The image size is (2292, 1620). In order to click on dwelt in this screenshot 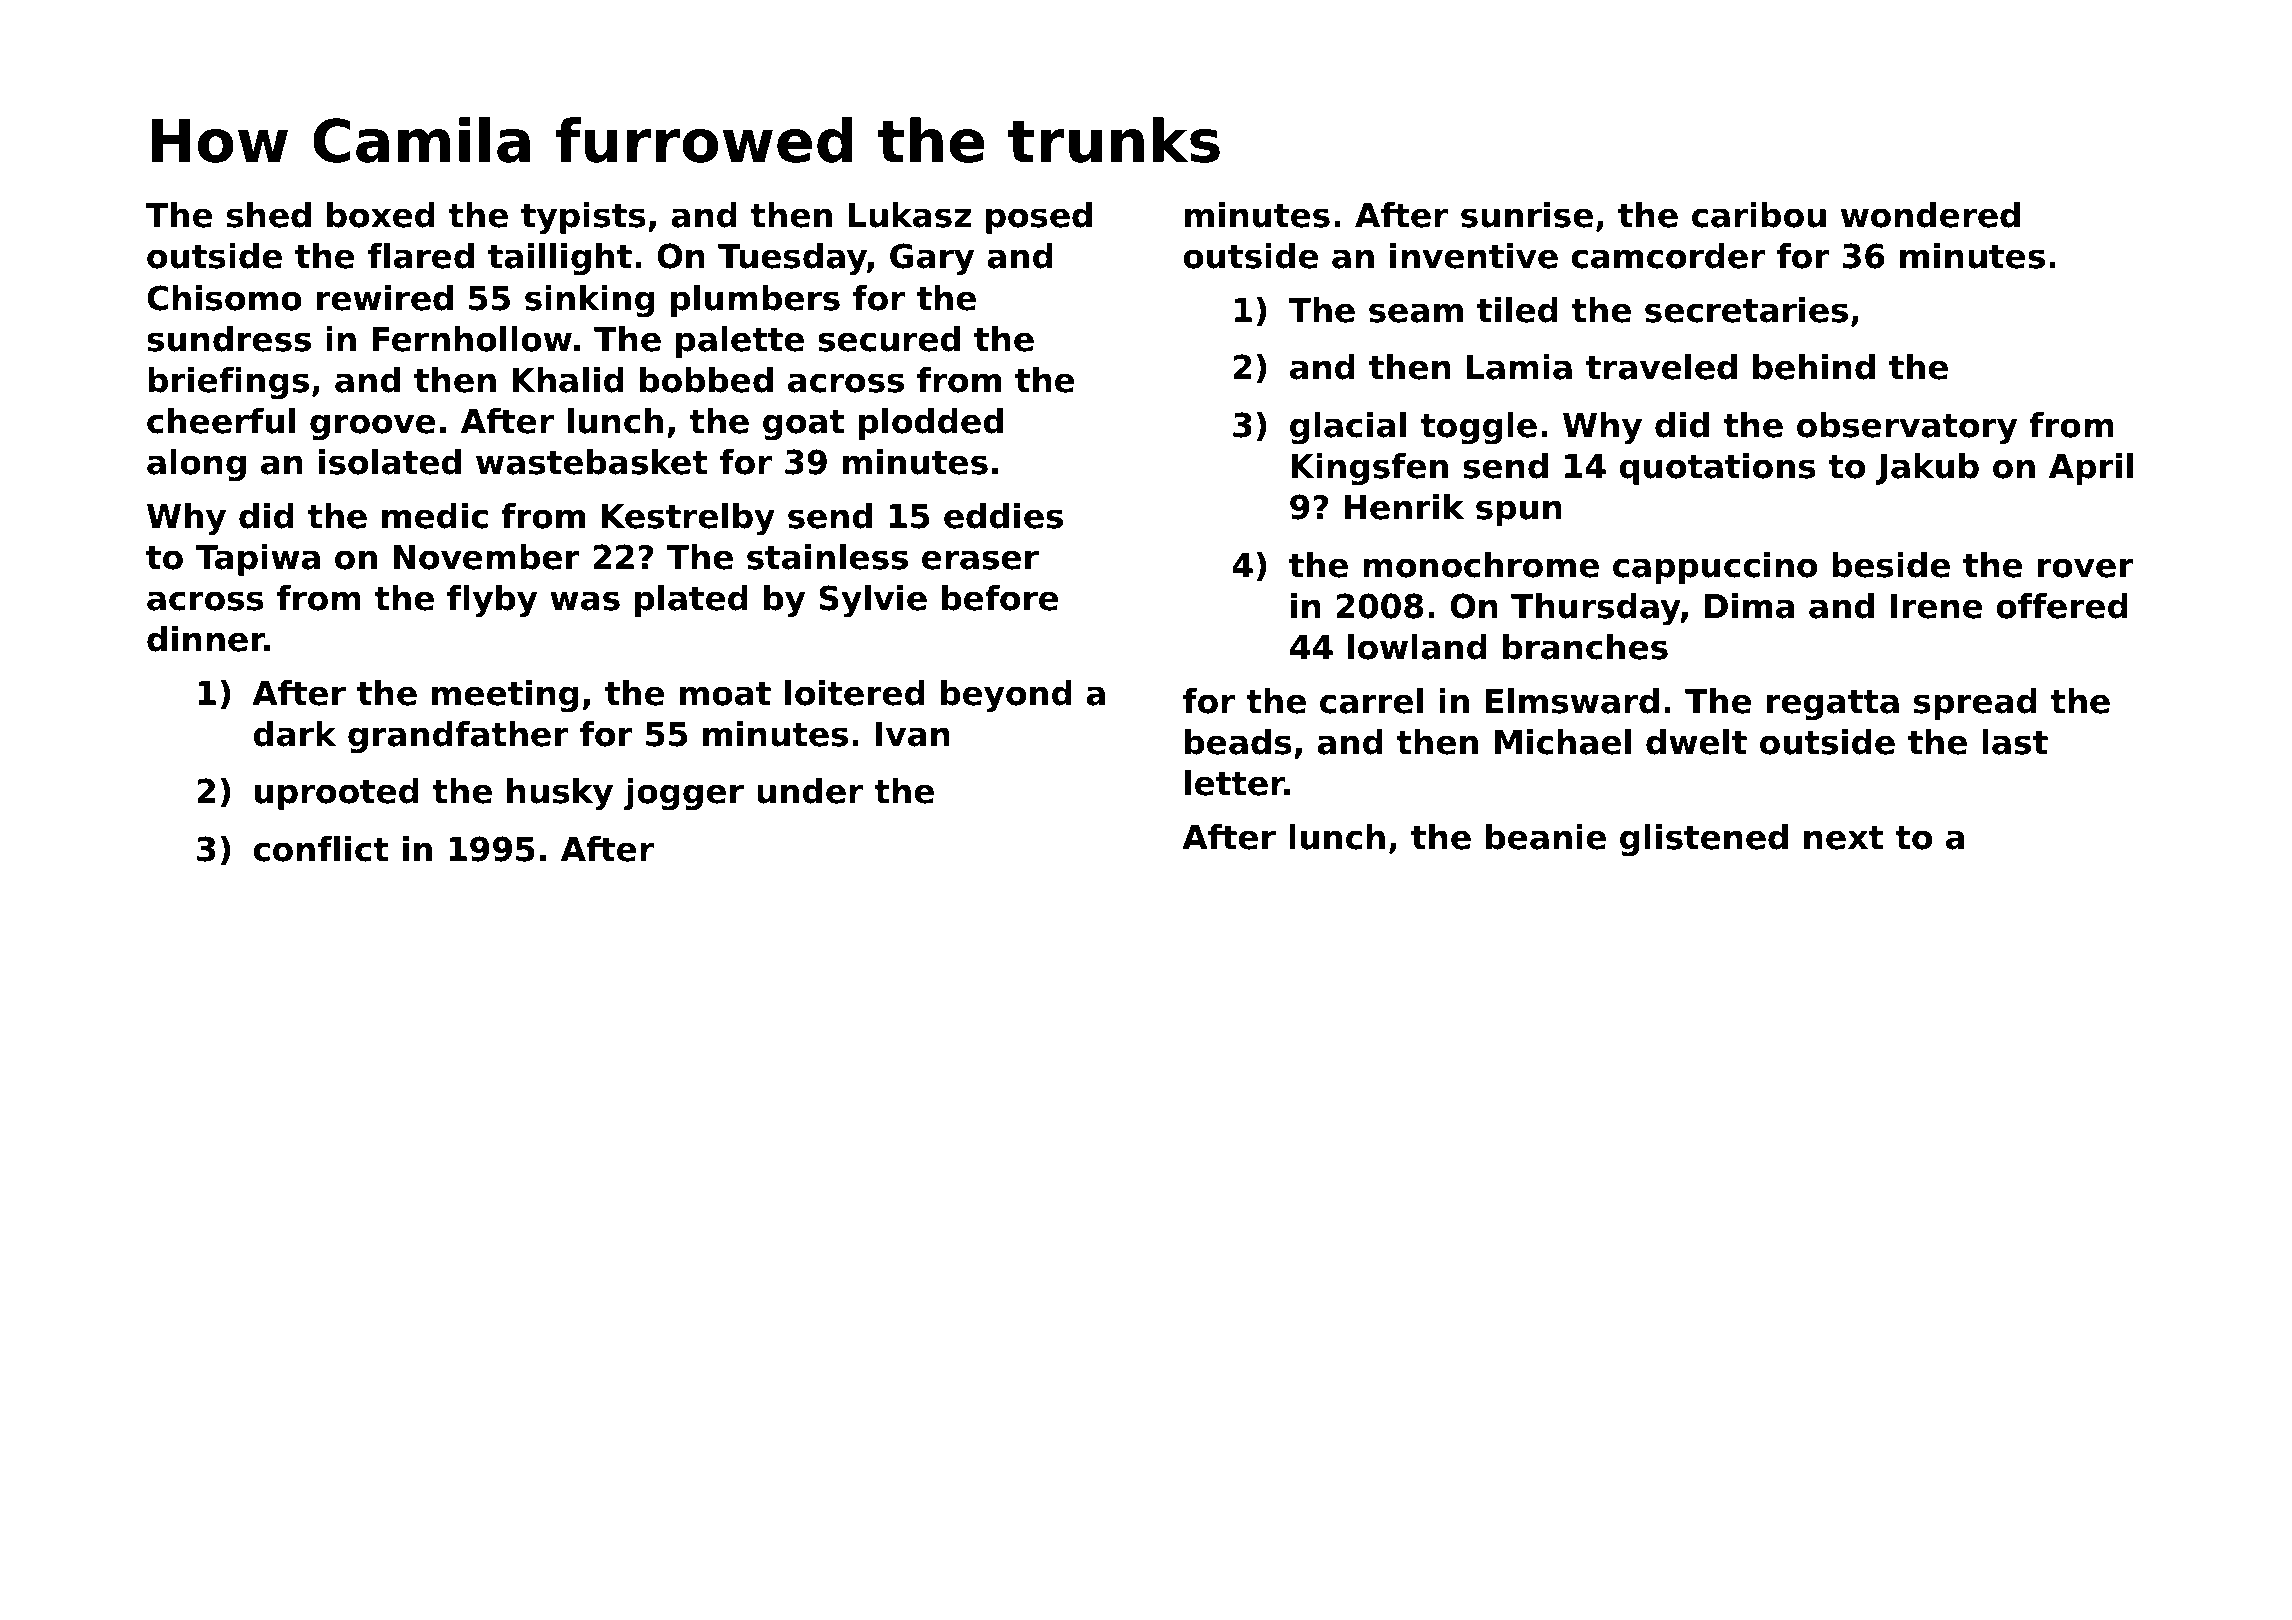, I will do `click(1696, 742)`.
